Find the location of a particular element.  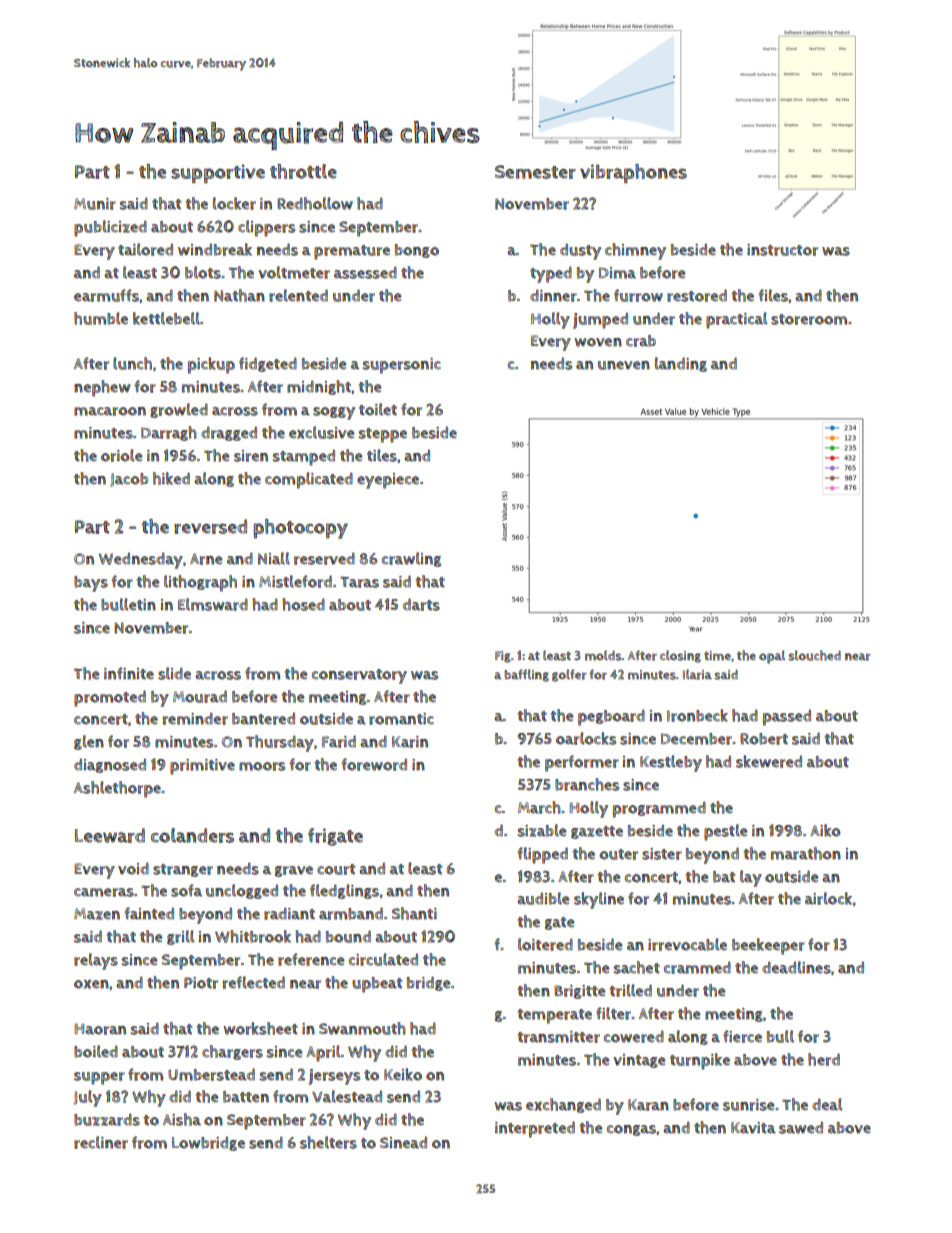

vibraphones is located at coordinates (633, 174).
